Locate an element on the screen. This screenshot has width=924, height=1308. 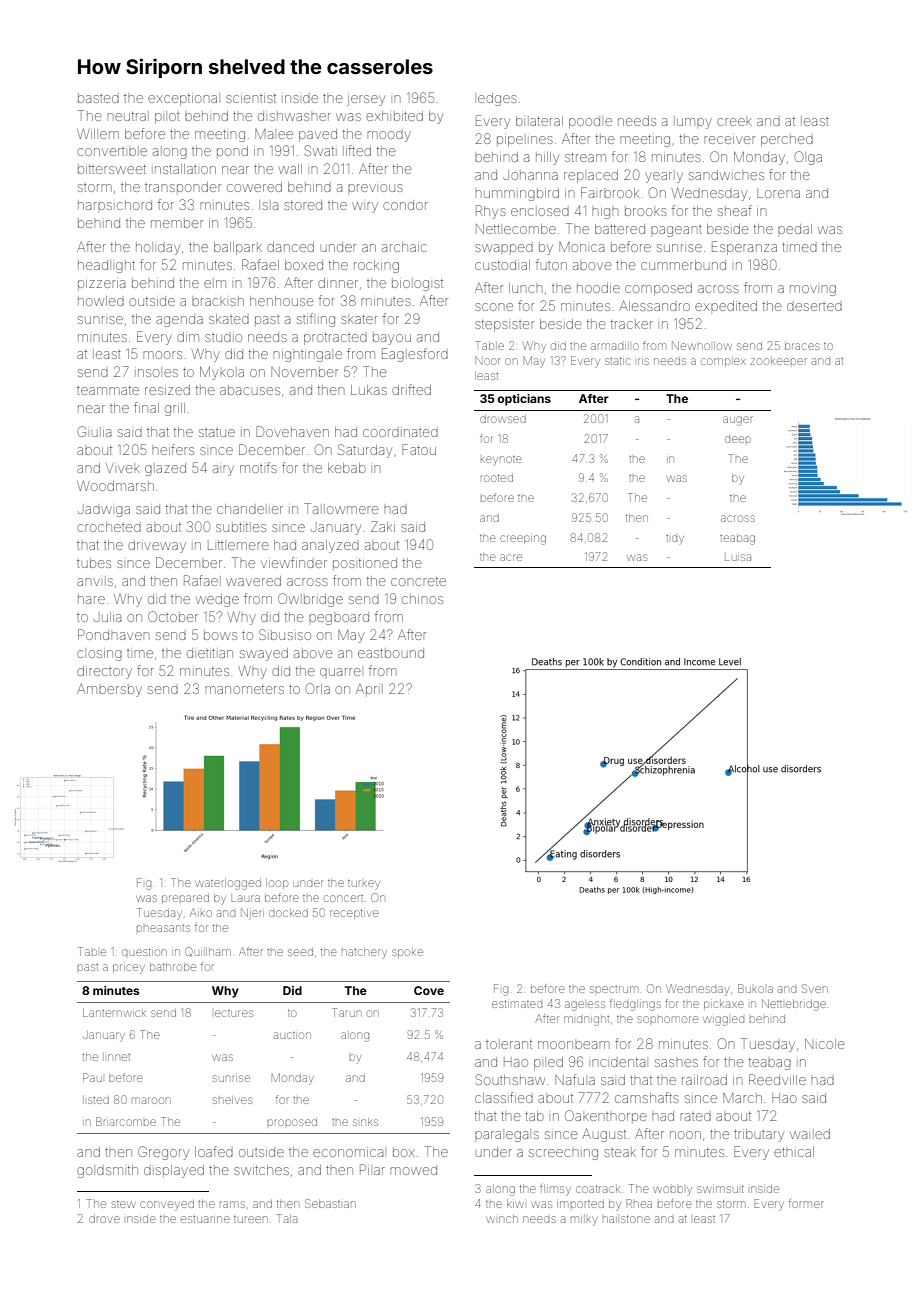
Olga is located at coordinates (808, 158).
